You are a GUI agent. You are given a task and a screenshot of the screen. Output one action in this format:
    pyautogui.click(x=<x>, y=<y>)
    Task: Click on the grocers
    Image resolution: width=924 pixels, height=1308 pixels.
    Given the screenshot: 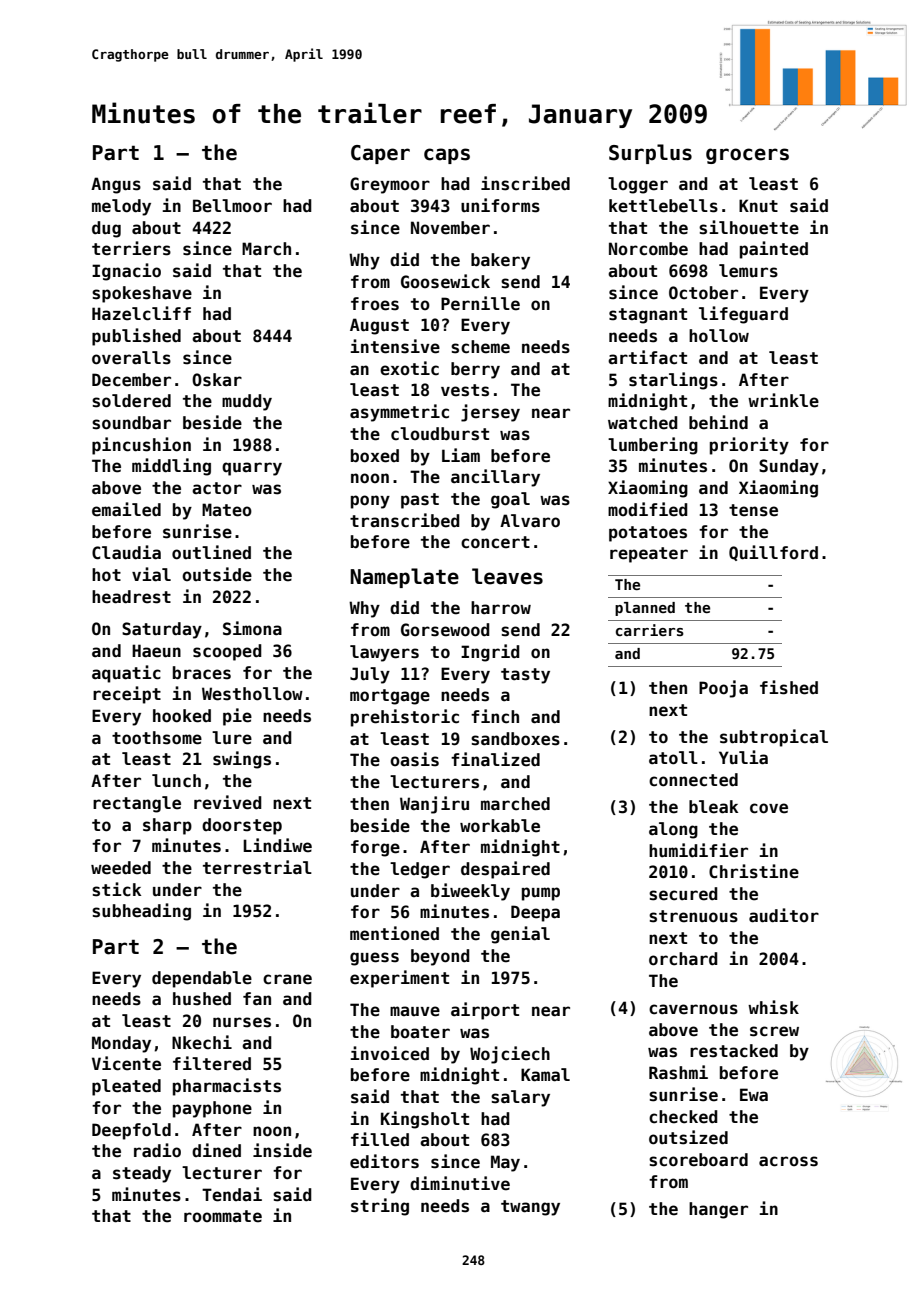 What is the action you would take?
    pyautogui.click(x=747, y=156)
